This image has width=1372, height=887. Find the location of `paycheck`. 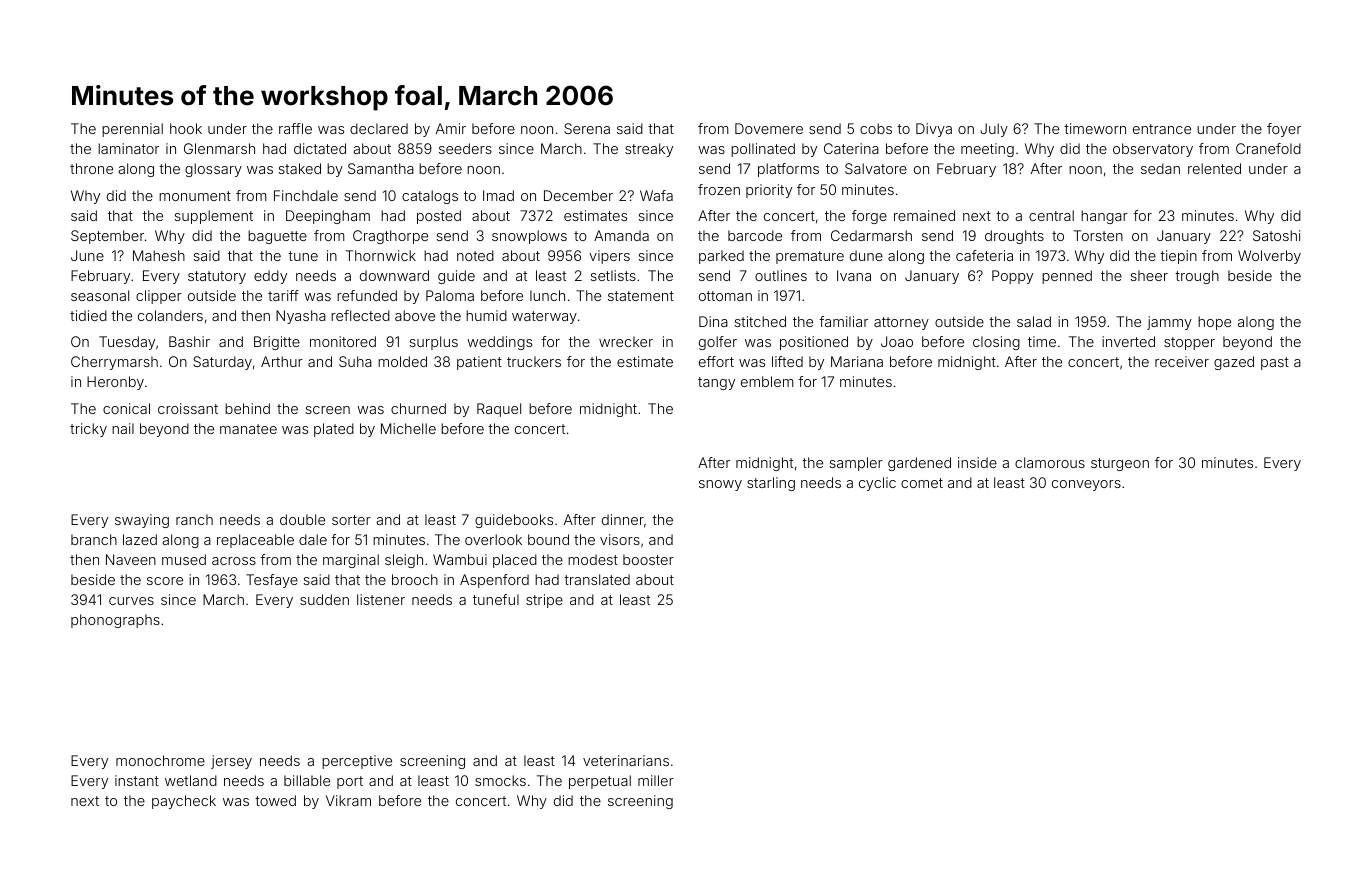

paycheck is located at coordinates (184, 802).
